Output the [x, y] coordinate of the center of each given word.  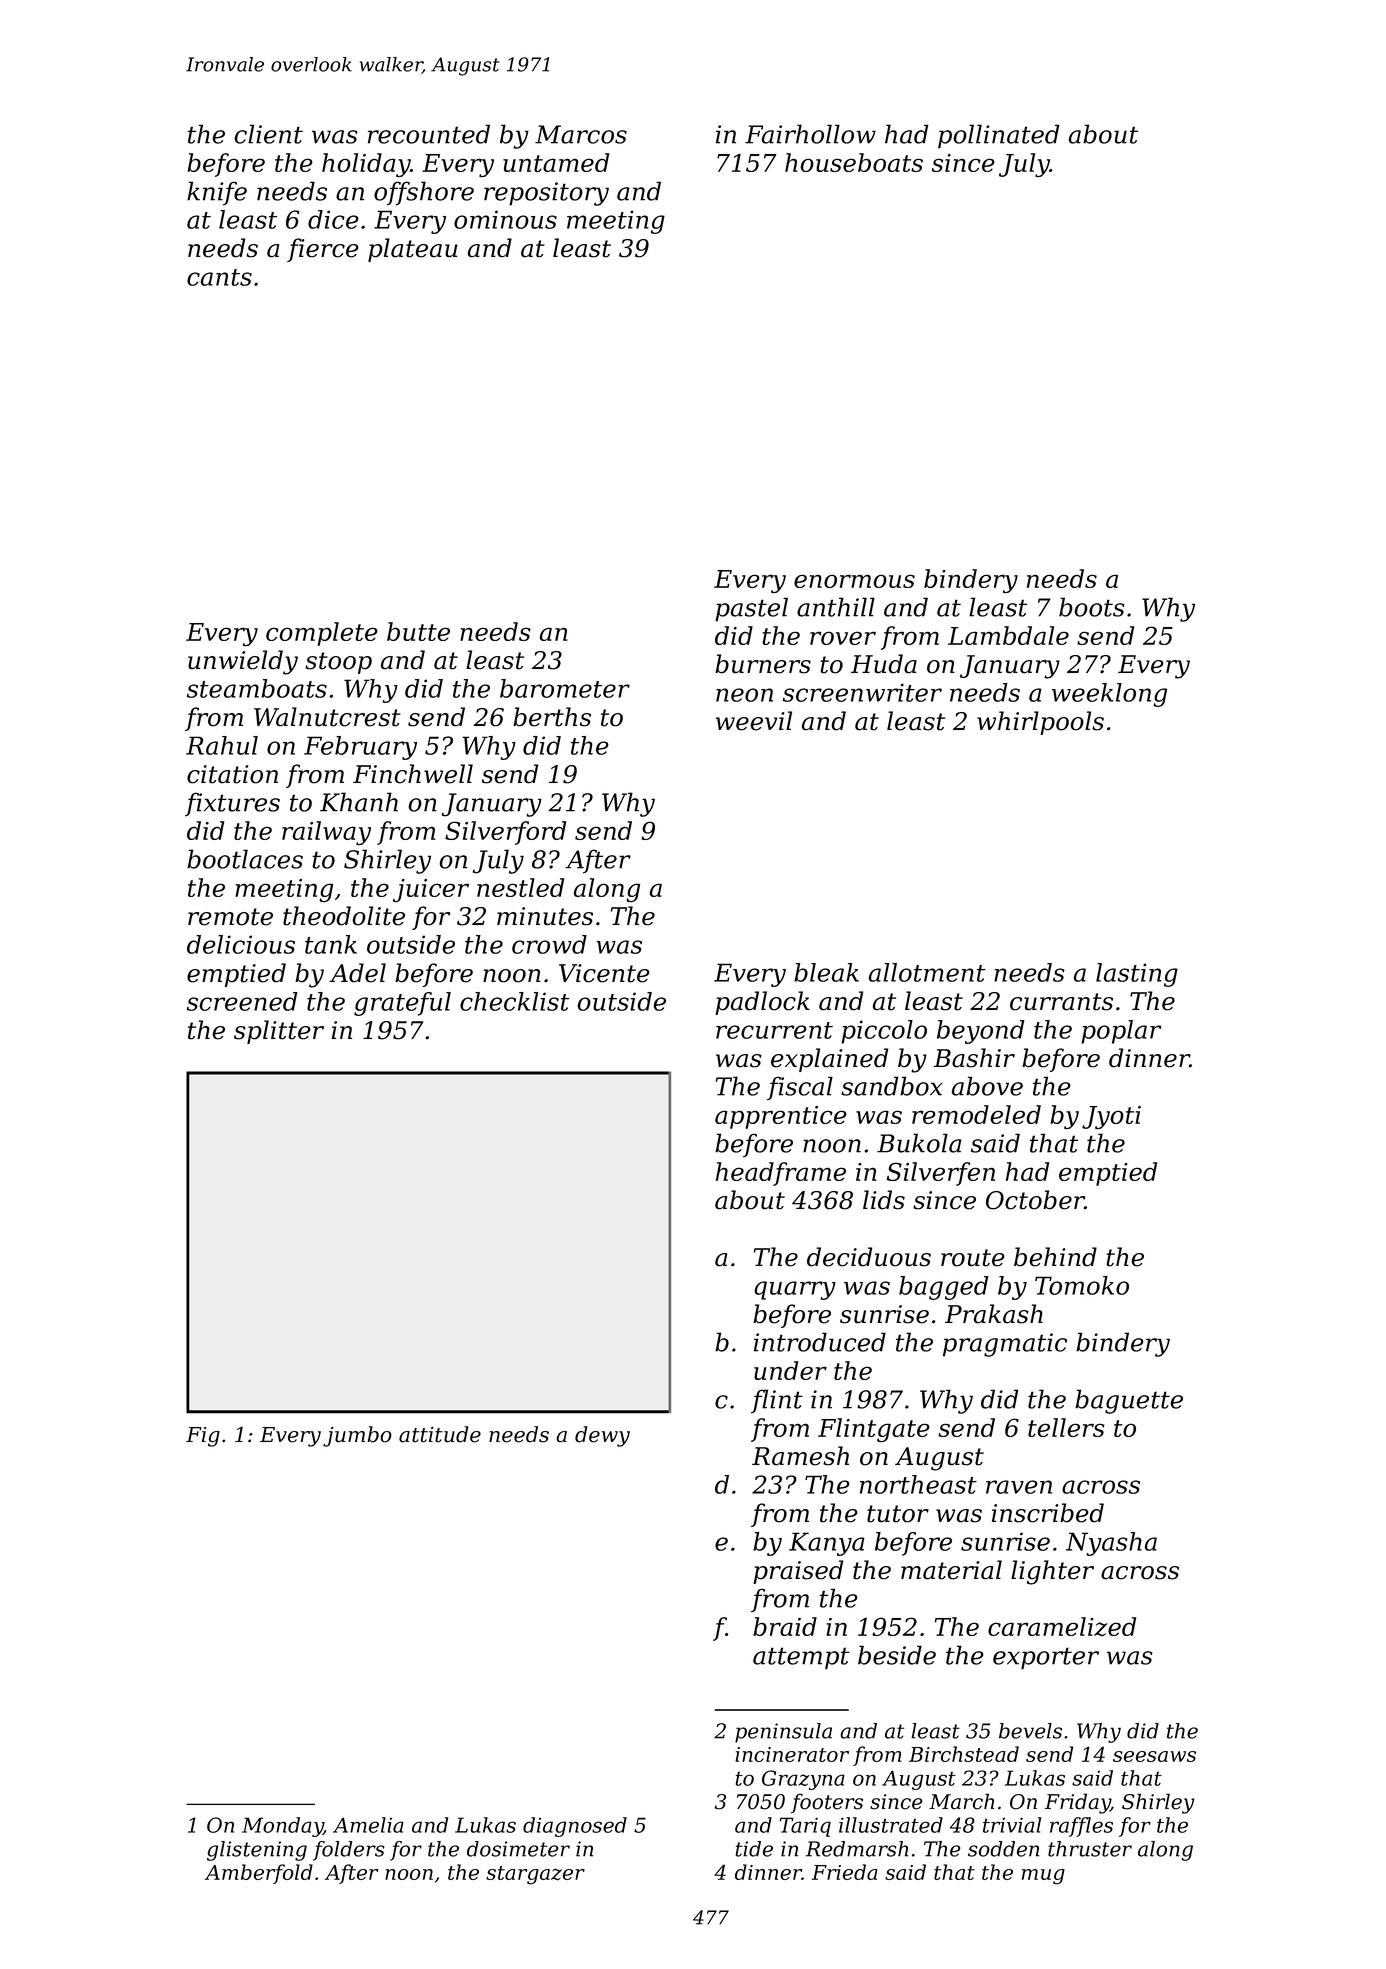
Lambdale [1008, 635]
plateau [413, 250]
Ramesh [800, 1456]
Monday [282, 1827]
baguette [1129, 1401]
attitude [440, 1434]
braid [785, 1626]
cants [219, 277]
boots [1092, 607]
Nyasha [1111, 1544]
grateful [402, 1004]
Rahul [222, 745]
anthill [836, 607]
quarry [795, 1290]
